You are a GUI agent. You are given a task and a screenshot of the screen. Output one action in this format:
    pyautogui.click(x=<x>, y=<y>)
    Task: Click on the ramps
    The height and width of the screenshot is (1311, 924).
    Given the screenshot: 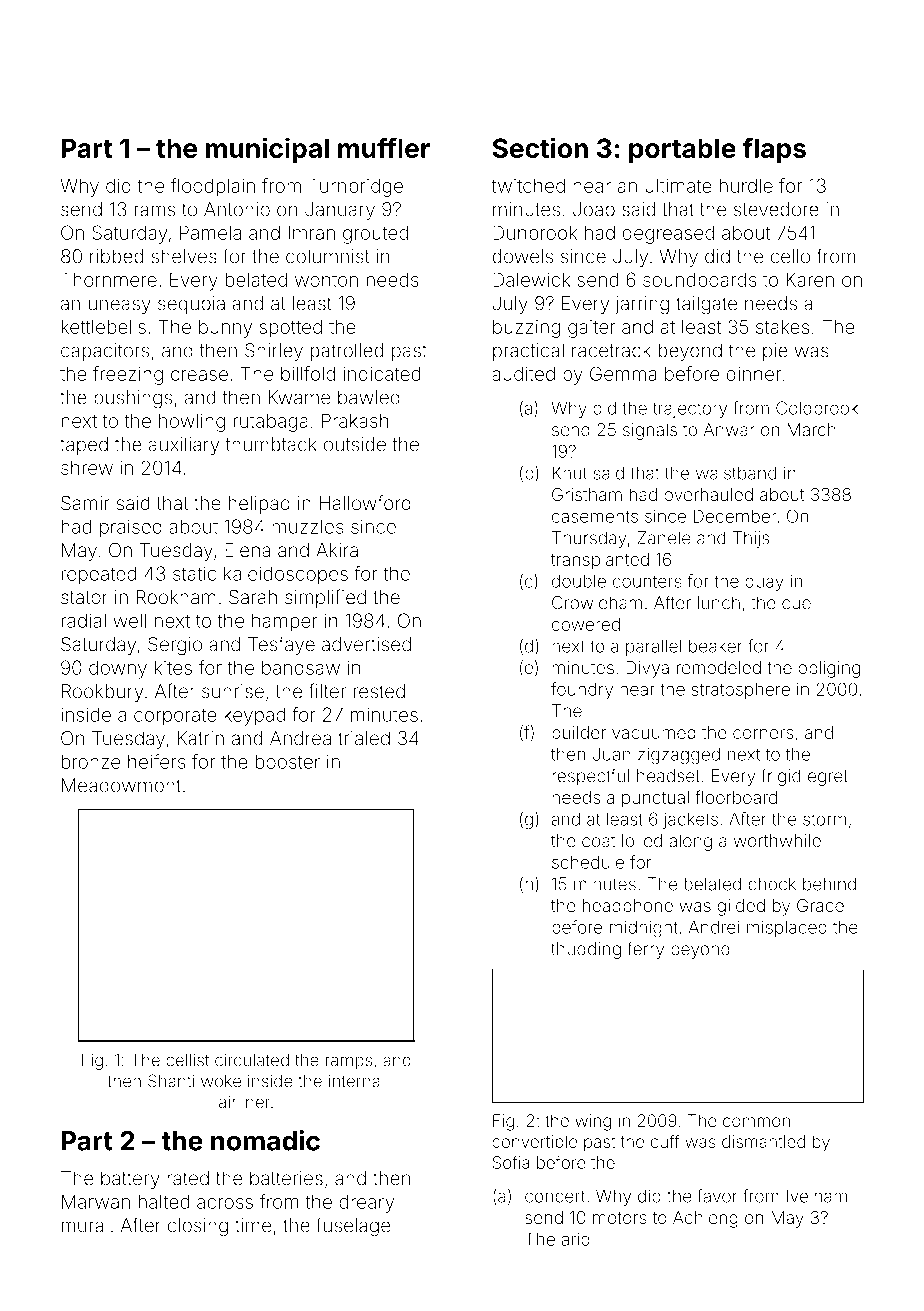 What is the action you would take?
    pyautogui.click(x=349, y=1063)
